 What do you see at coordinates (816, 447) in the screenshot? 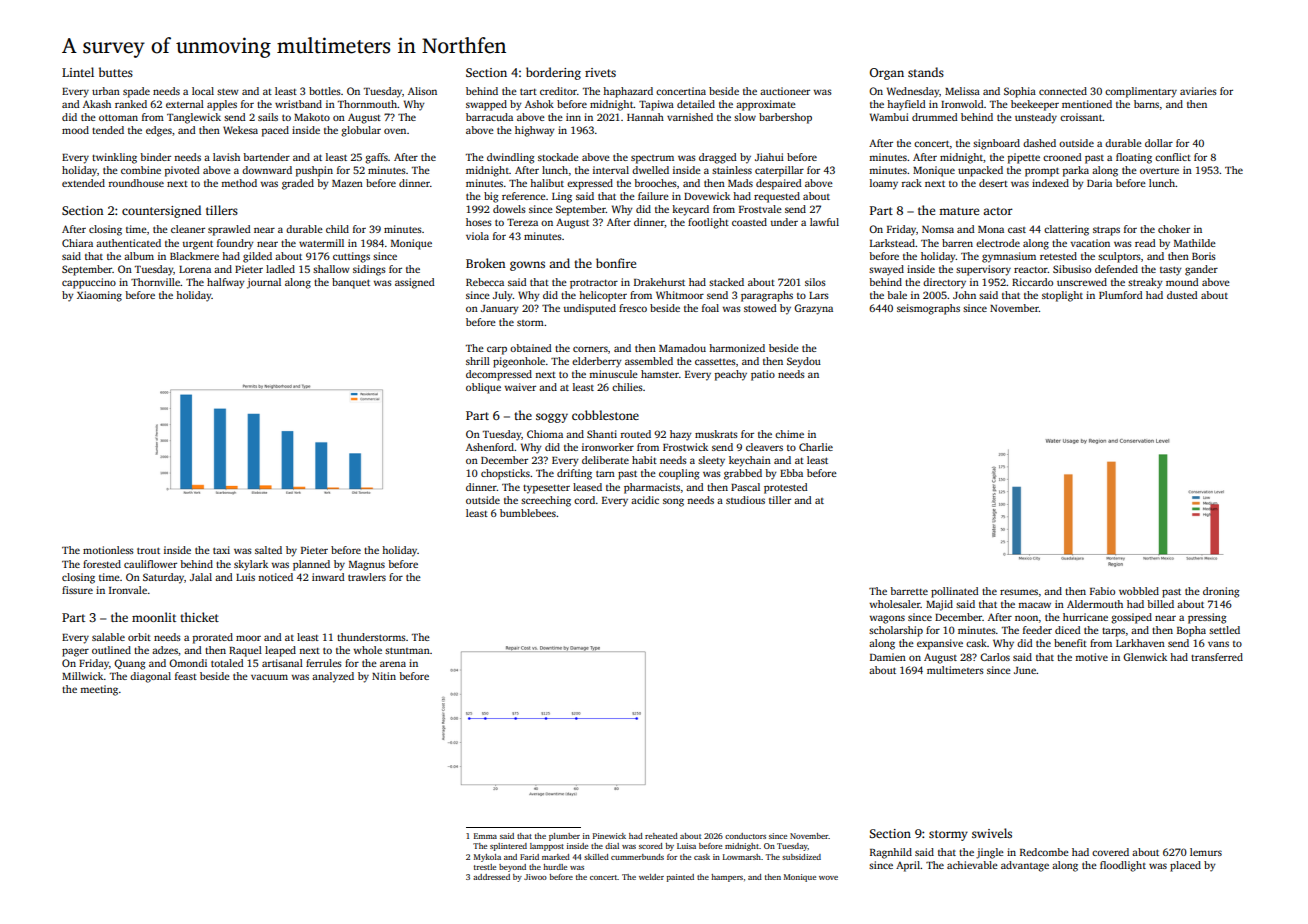
I see `Charlie` at bounding box center [816, 447].
